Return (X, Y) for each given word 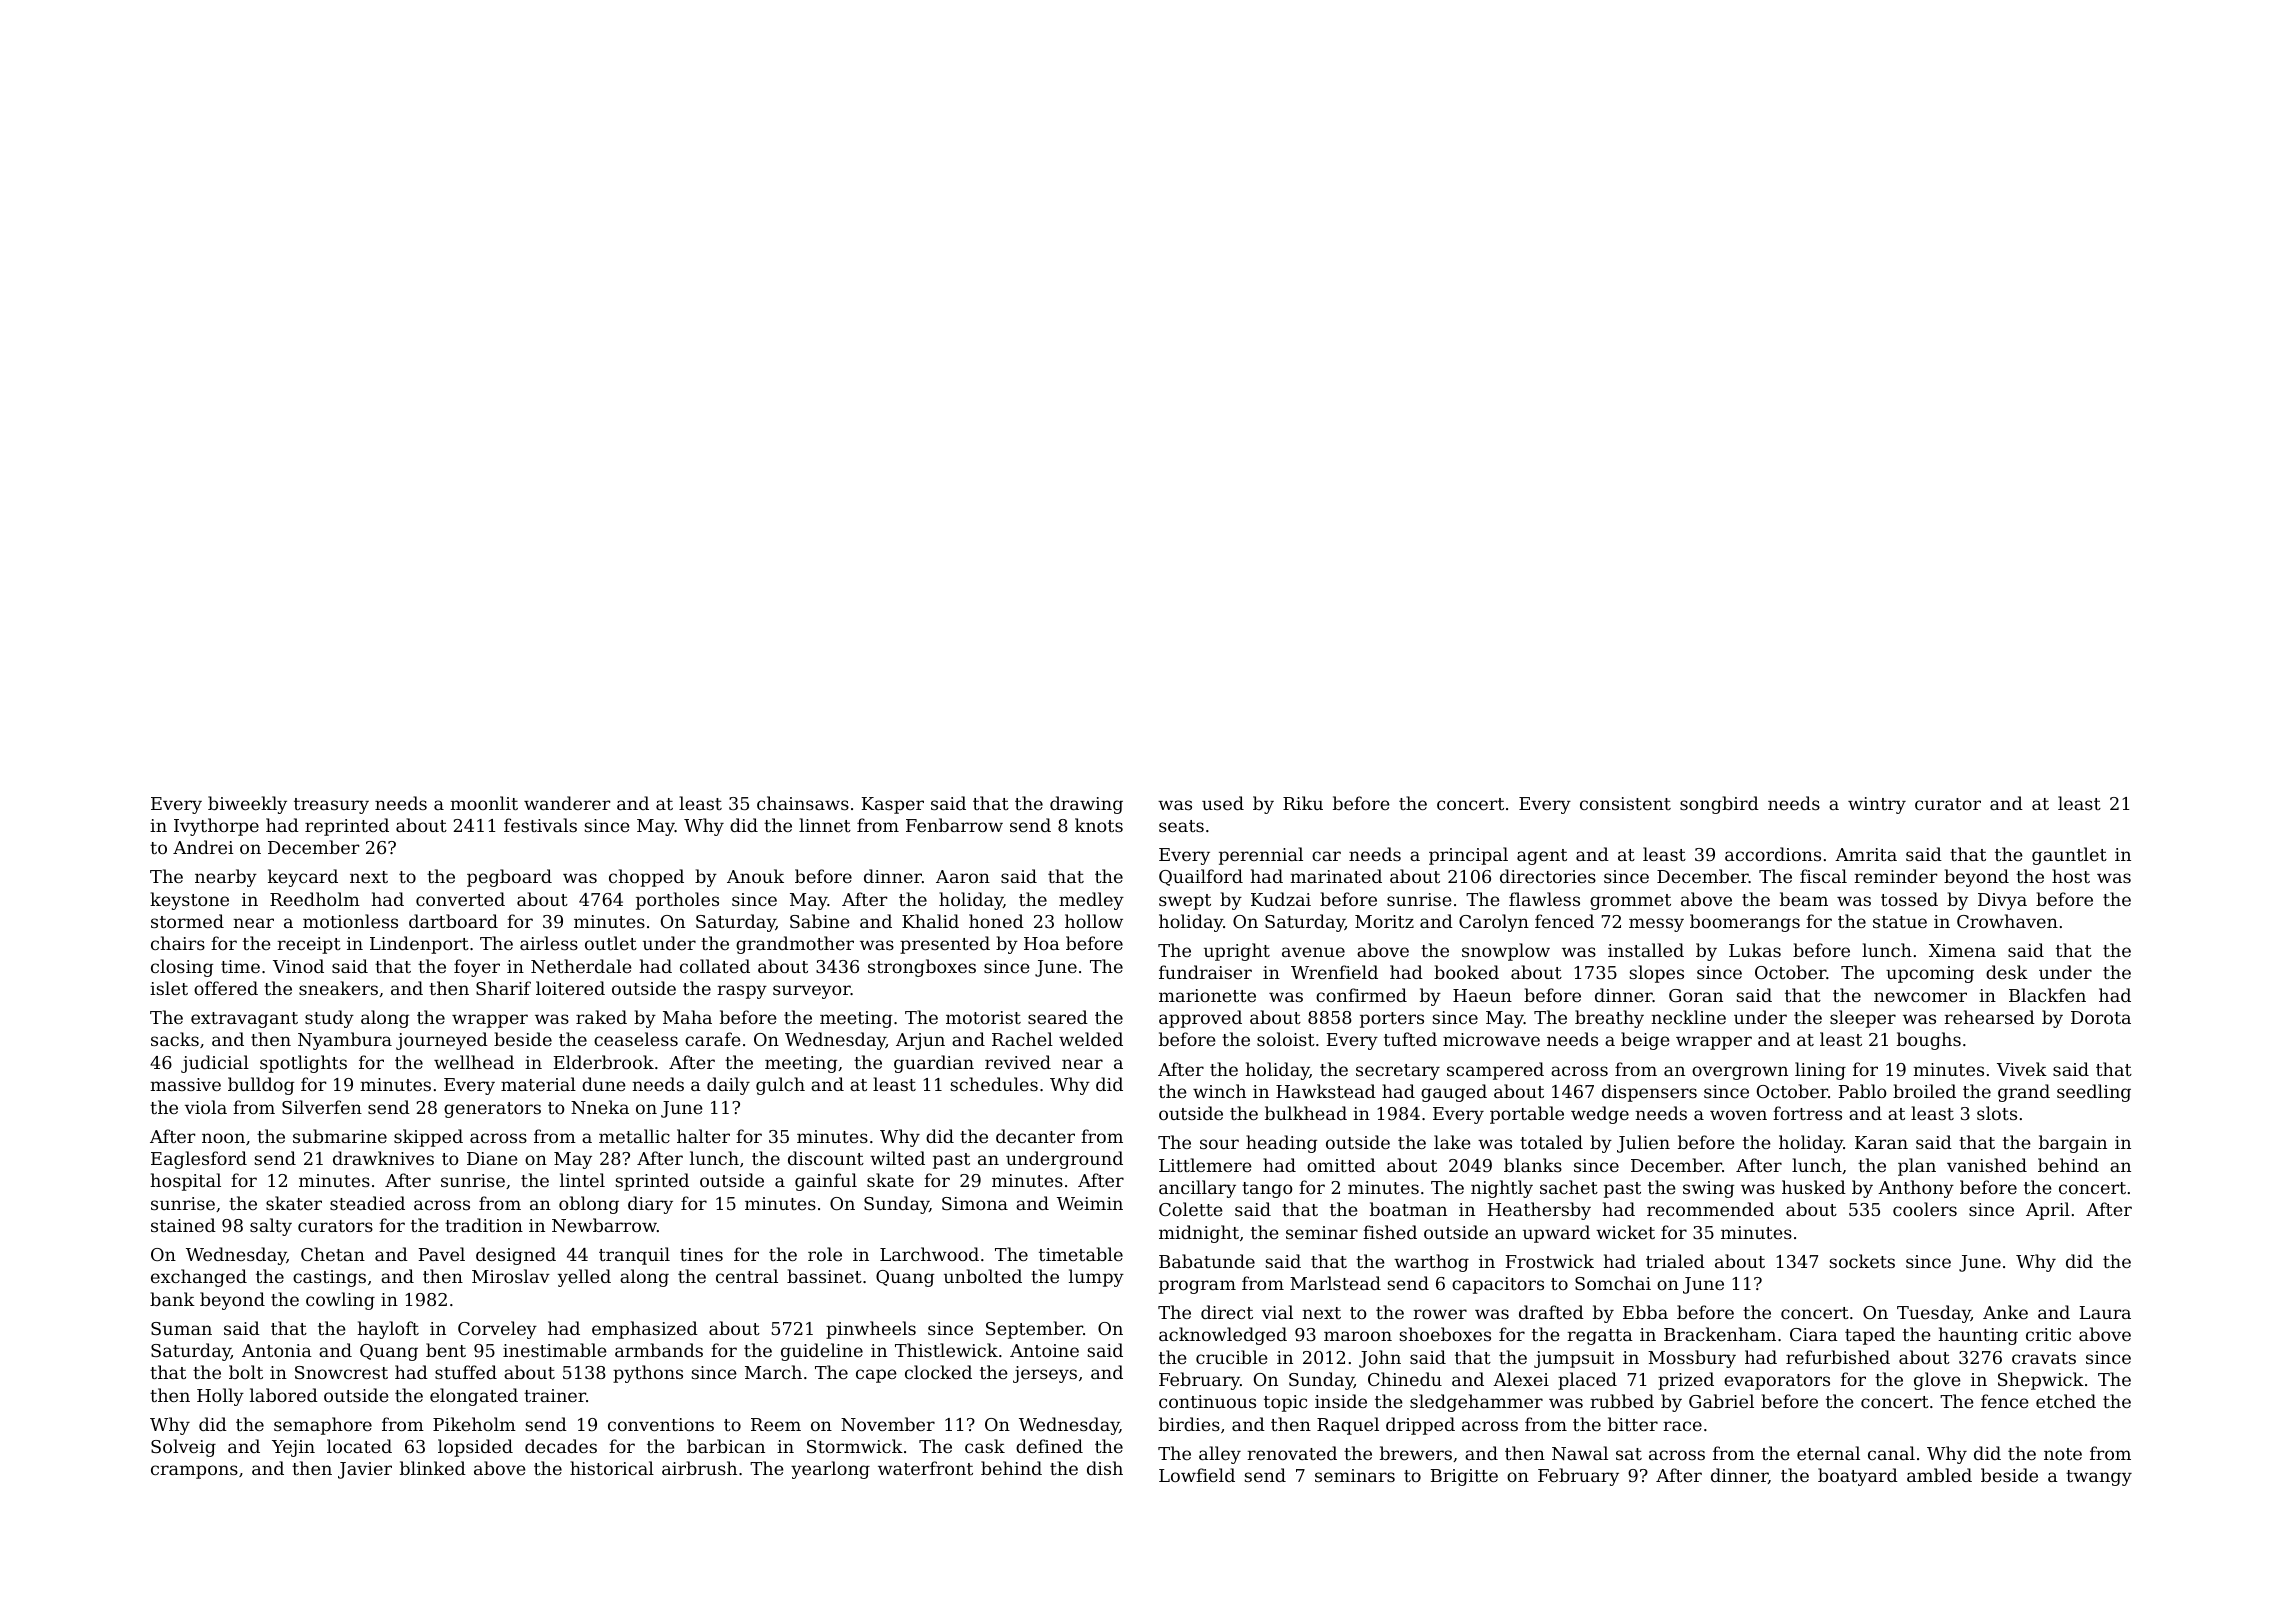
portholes (677, 901)
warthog (1431, 1263)
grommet (1630, 902)
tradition (484, 1225)
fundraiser (1205, 972)
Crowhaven (2007, 921)
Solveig (183, 1448)
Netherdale (581, 966)
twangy (2099, 1478)
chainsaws (803, 803)
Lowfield (1197, 1475)
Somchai (1613, 1283)
